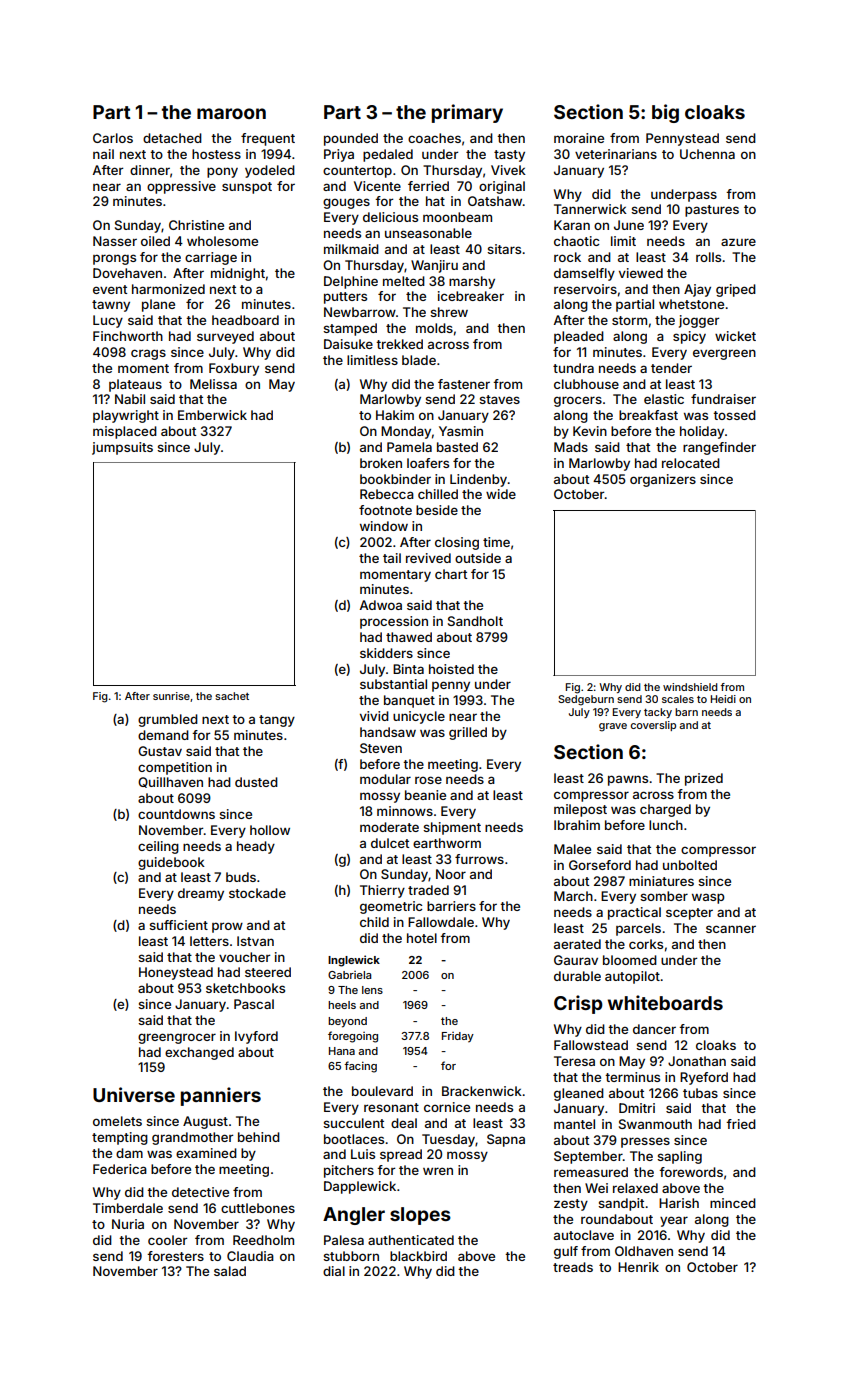  I want to click on veterinarians, so click(616, 154).
